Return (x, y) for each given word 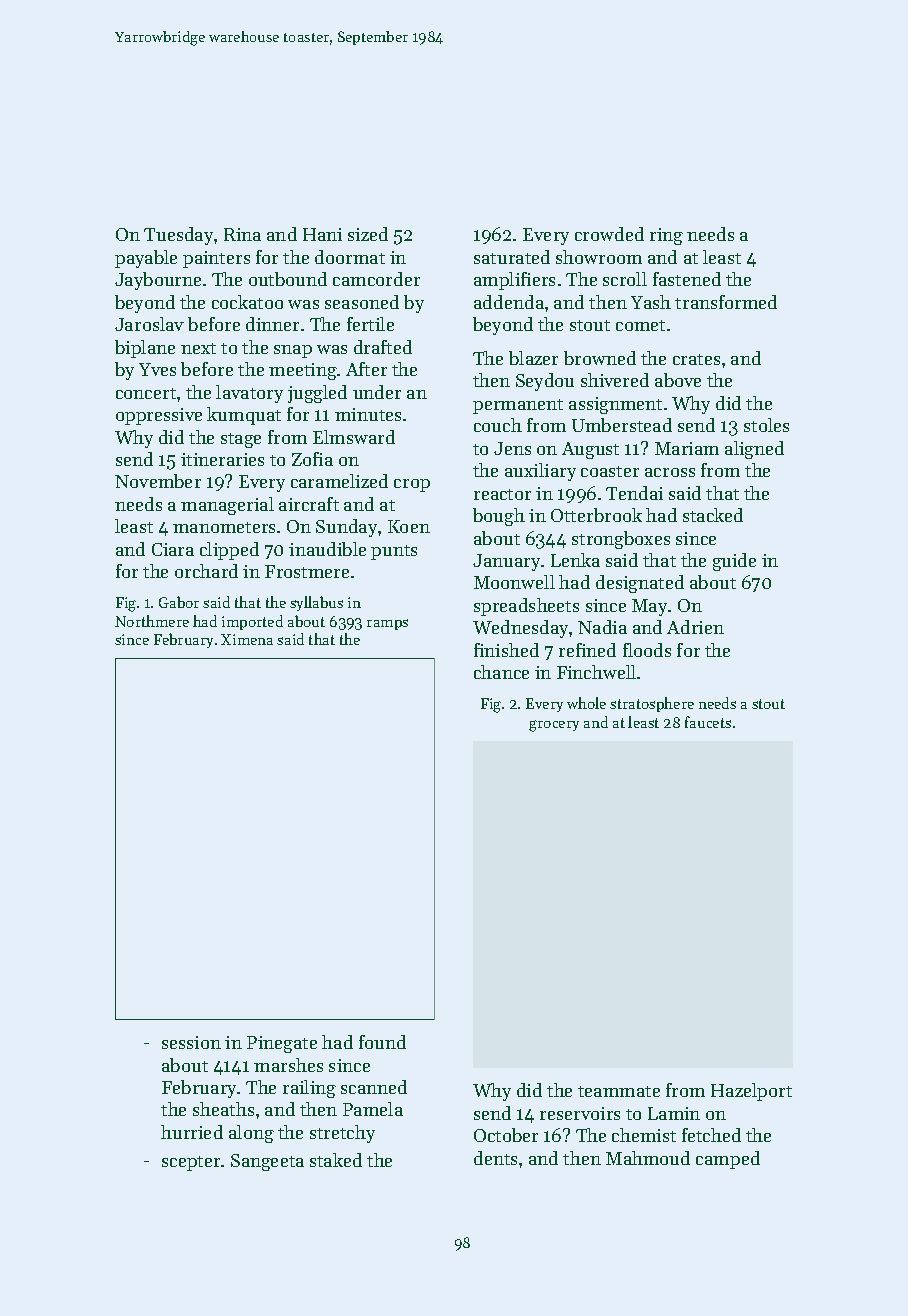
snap (293, 351)
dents (495, 1158)
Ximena (247, 639)
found (382, 1042)
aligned (754, 450)
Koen (409, 526)
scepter (192, 1163)
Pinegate (282, 1044)
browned (600, 358)
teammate (619, 1091)
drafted (383, 347)
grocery (554, 726)
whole (586, 703)
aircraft (309, 504)
